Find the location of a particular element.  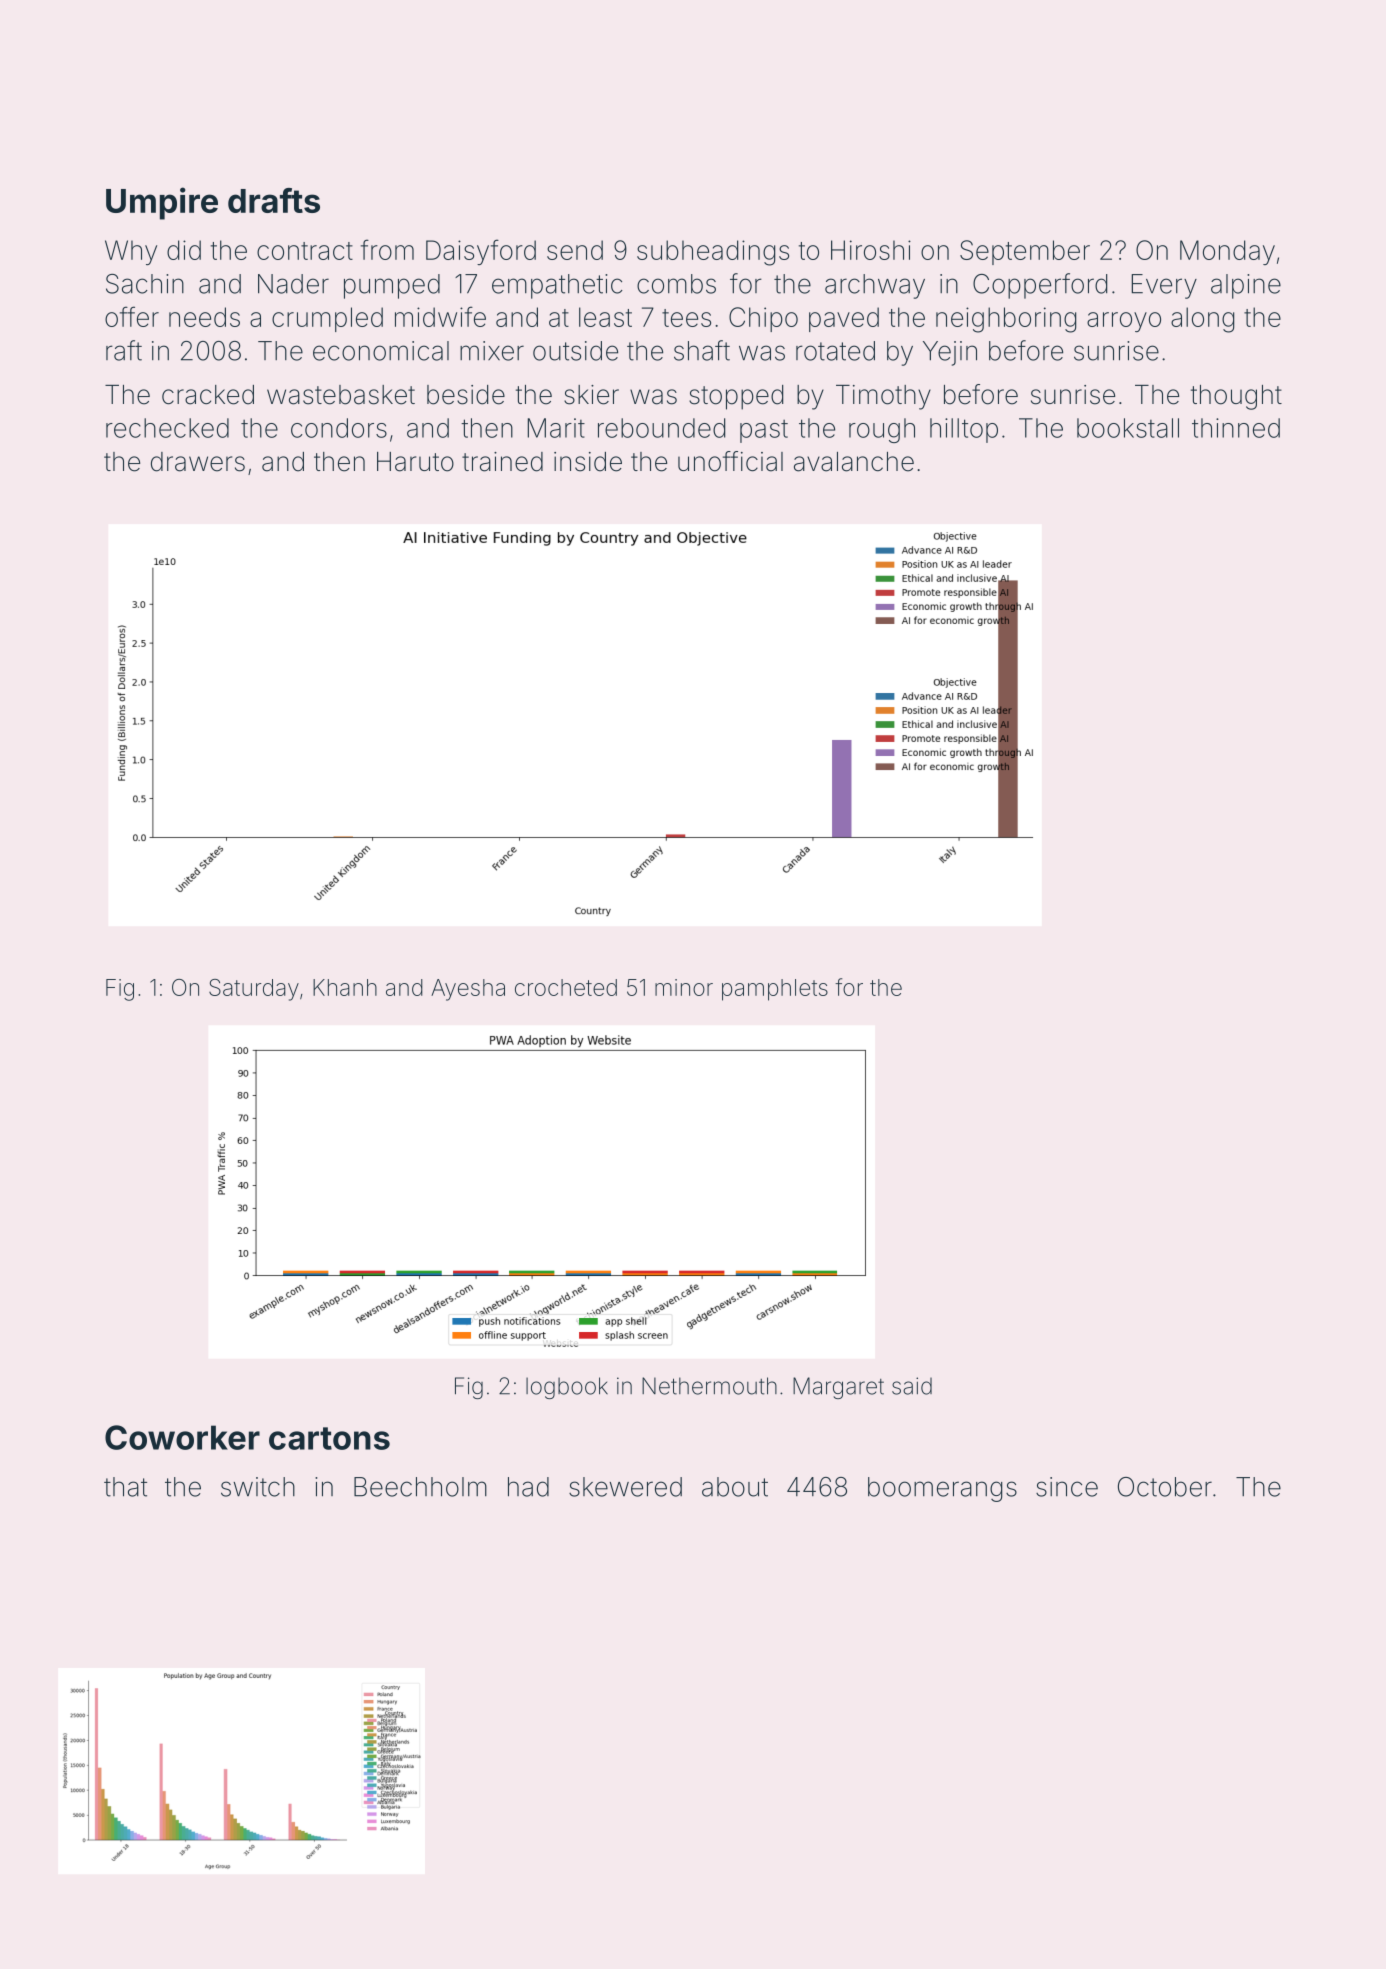

Sachin is located at coordinates (145, 284).
